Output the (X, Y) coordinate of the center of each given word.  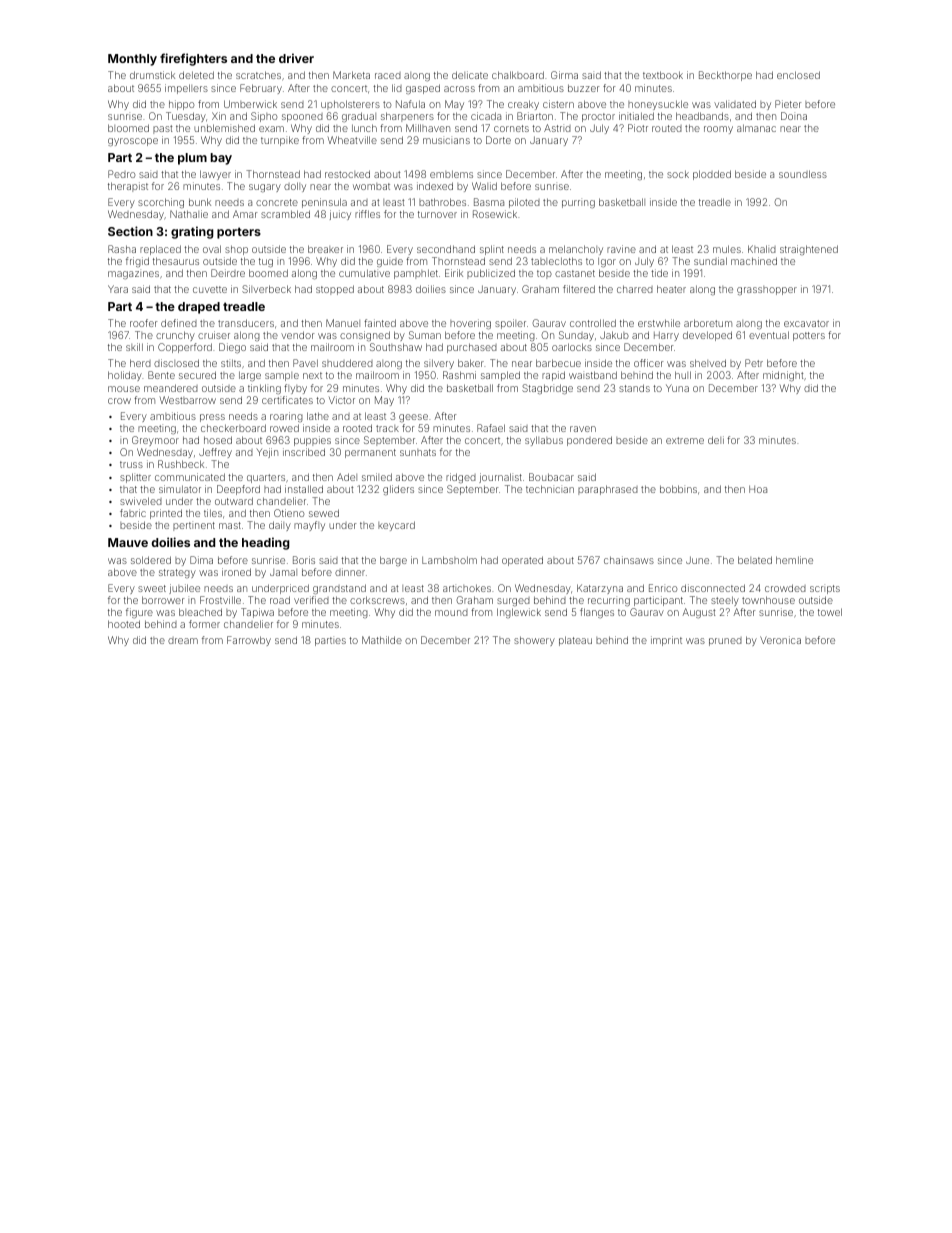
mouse (124, 389)
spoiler (510, 324)
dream (183, 640)
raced (388, 75)
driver (296, 58)
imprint (666, 641)
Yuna (677, 388)
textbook (663, 75)
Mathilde (382, 640)
